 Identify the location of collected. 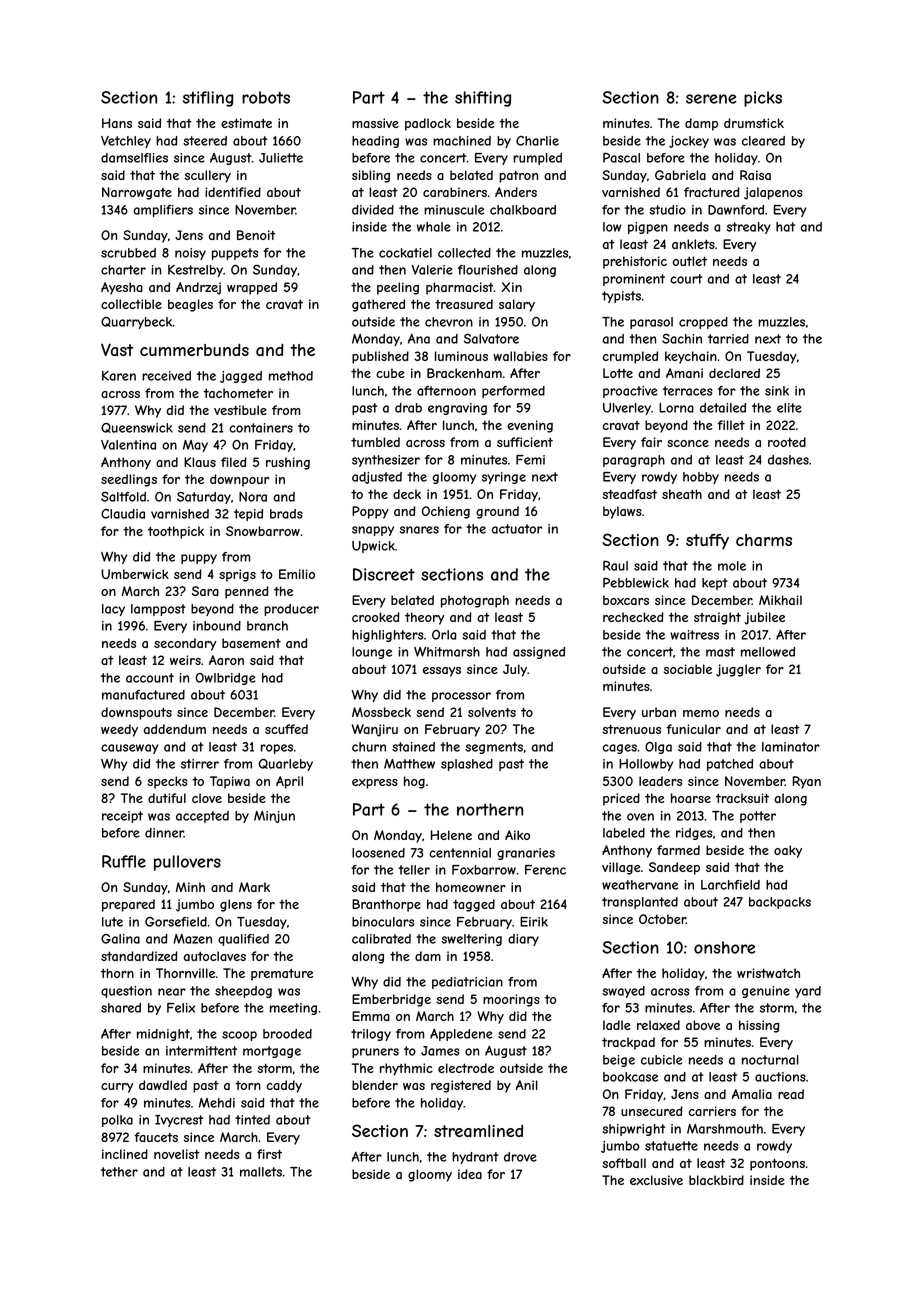
(464, 253).
